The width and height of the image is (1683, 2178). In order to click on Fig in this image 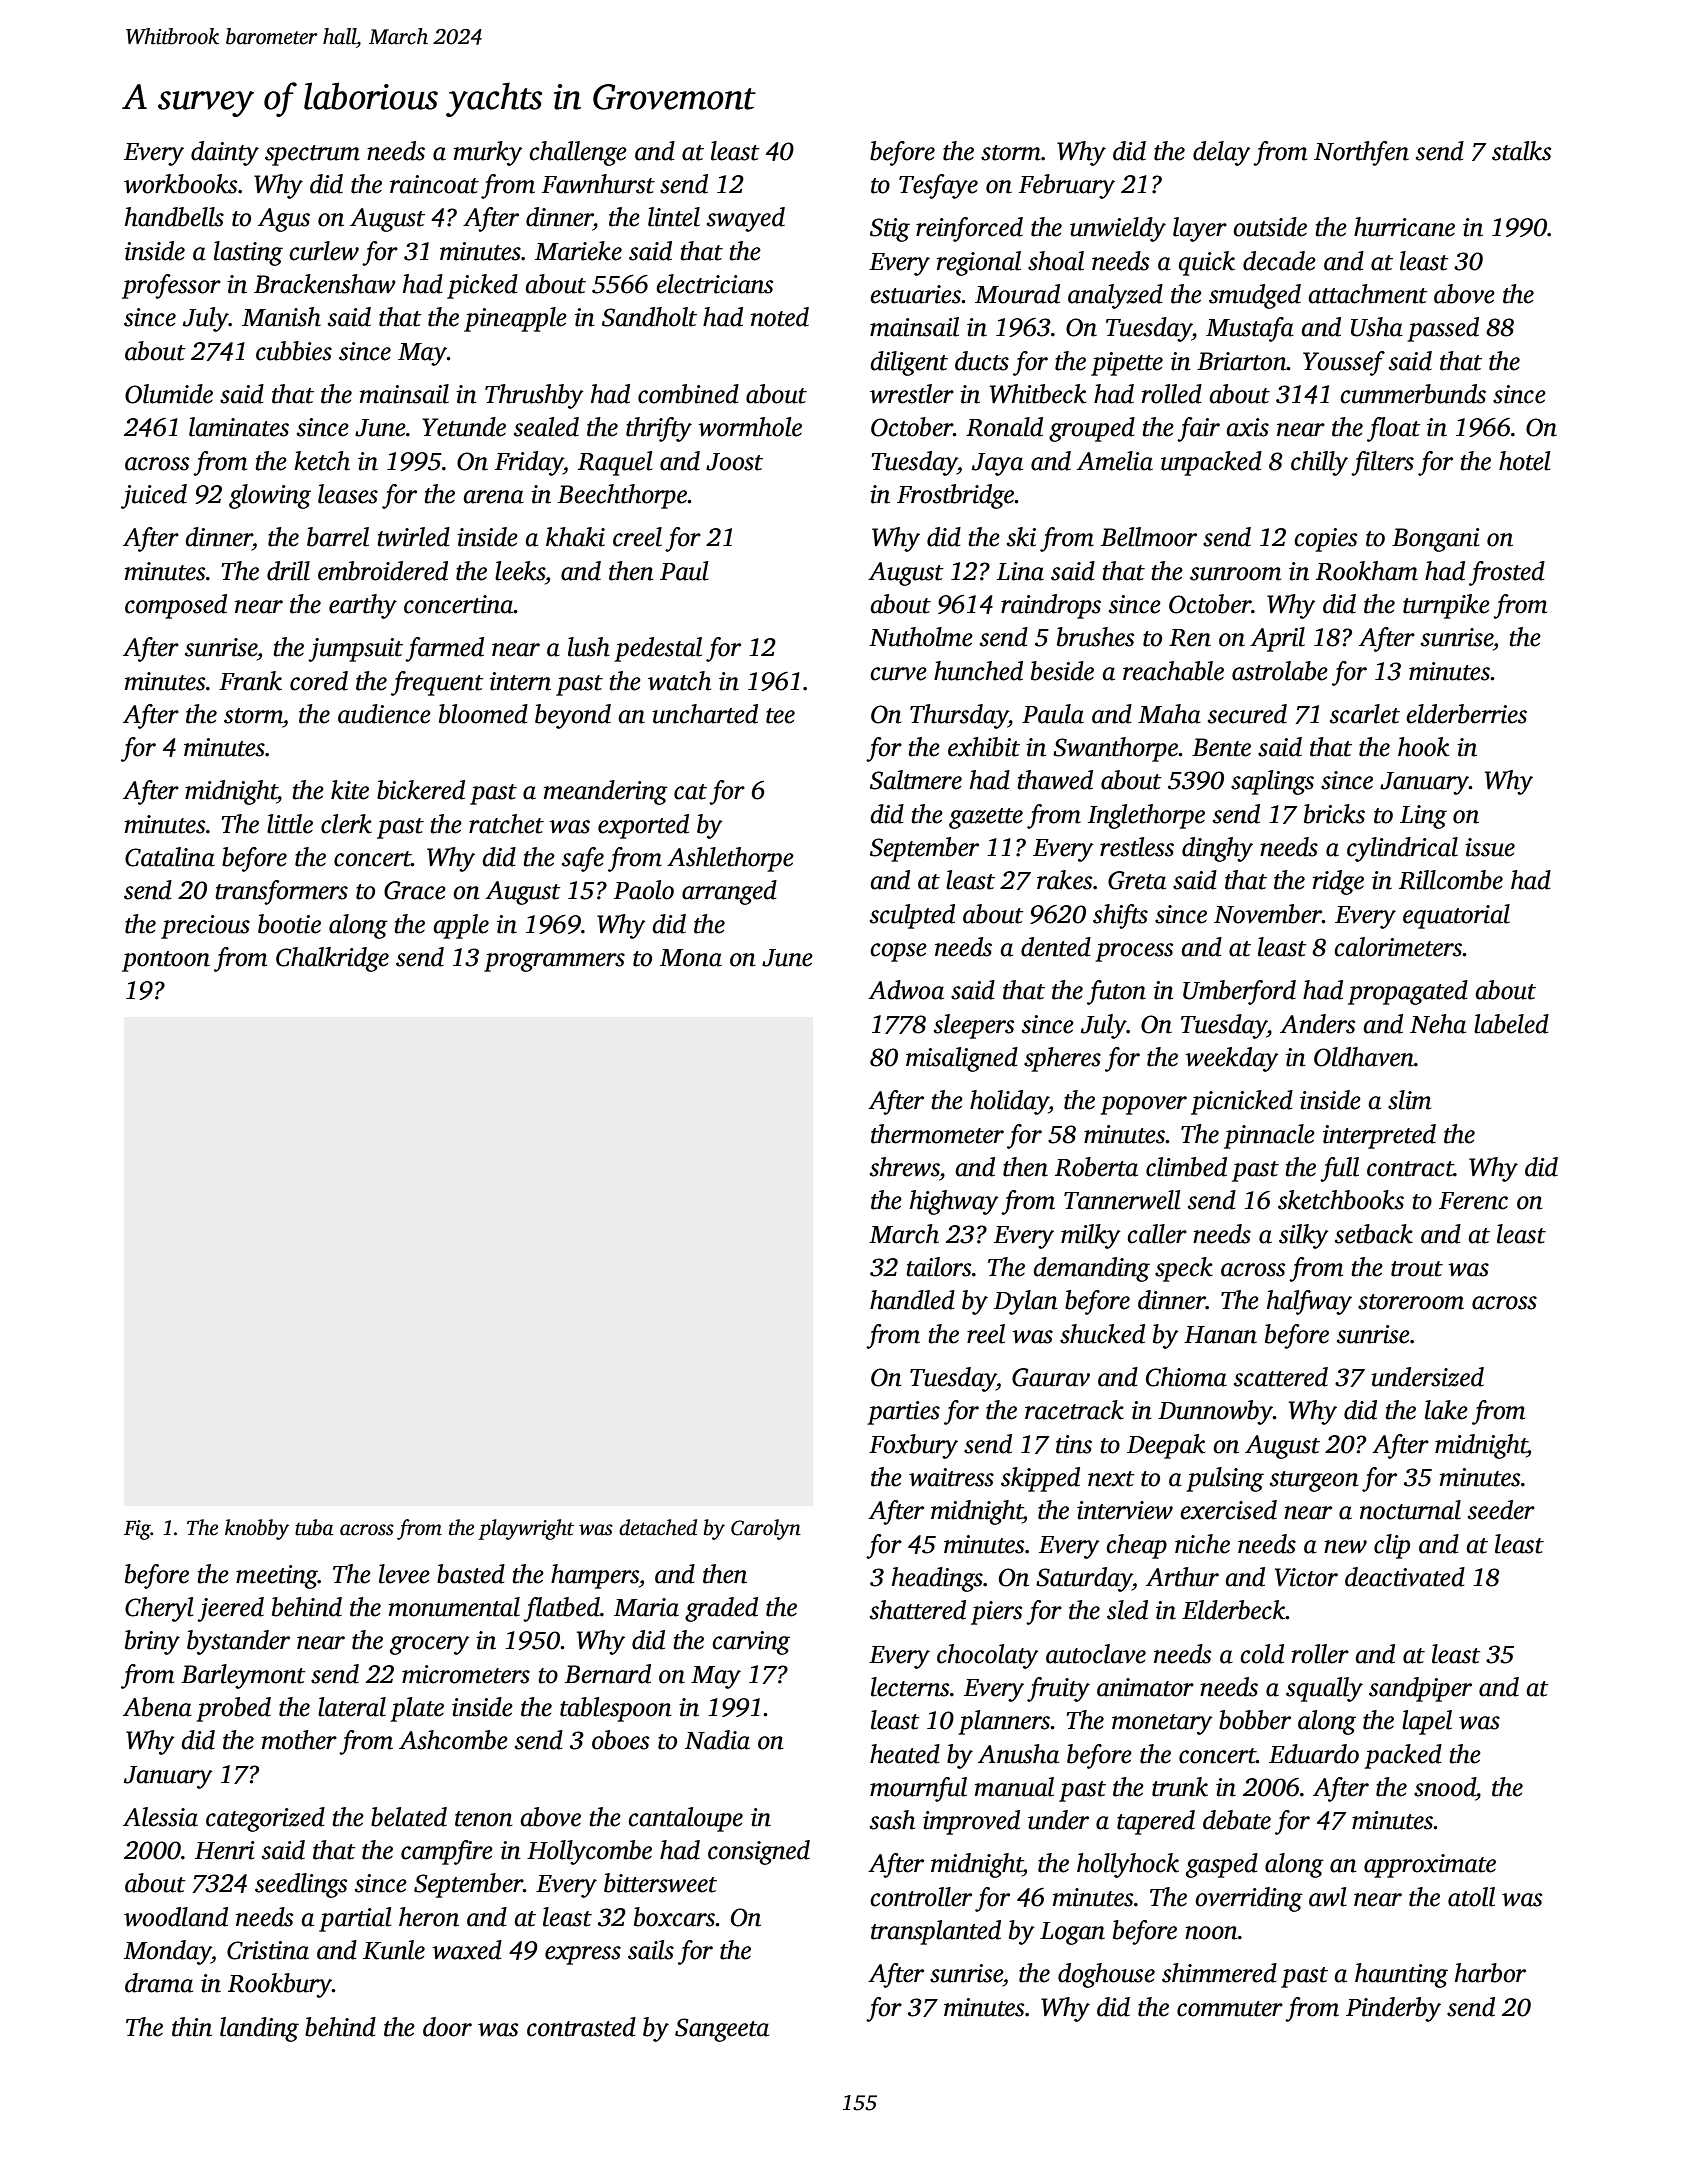, I will do `click(137, 1530)`.
